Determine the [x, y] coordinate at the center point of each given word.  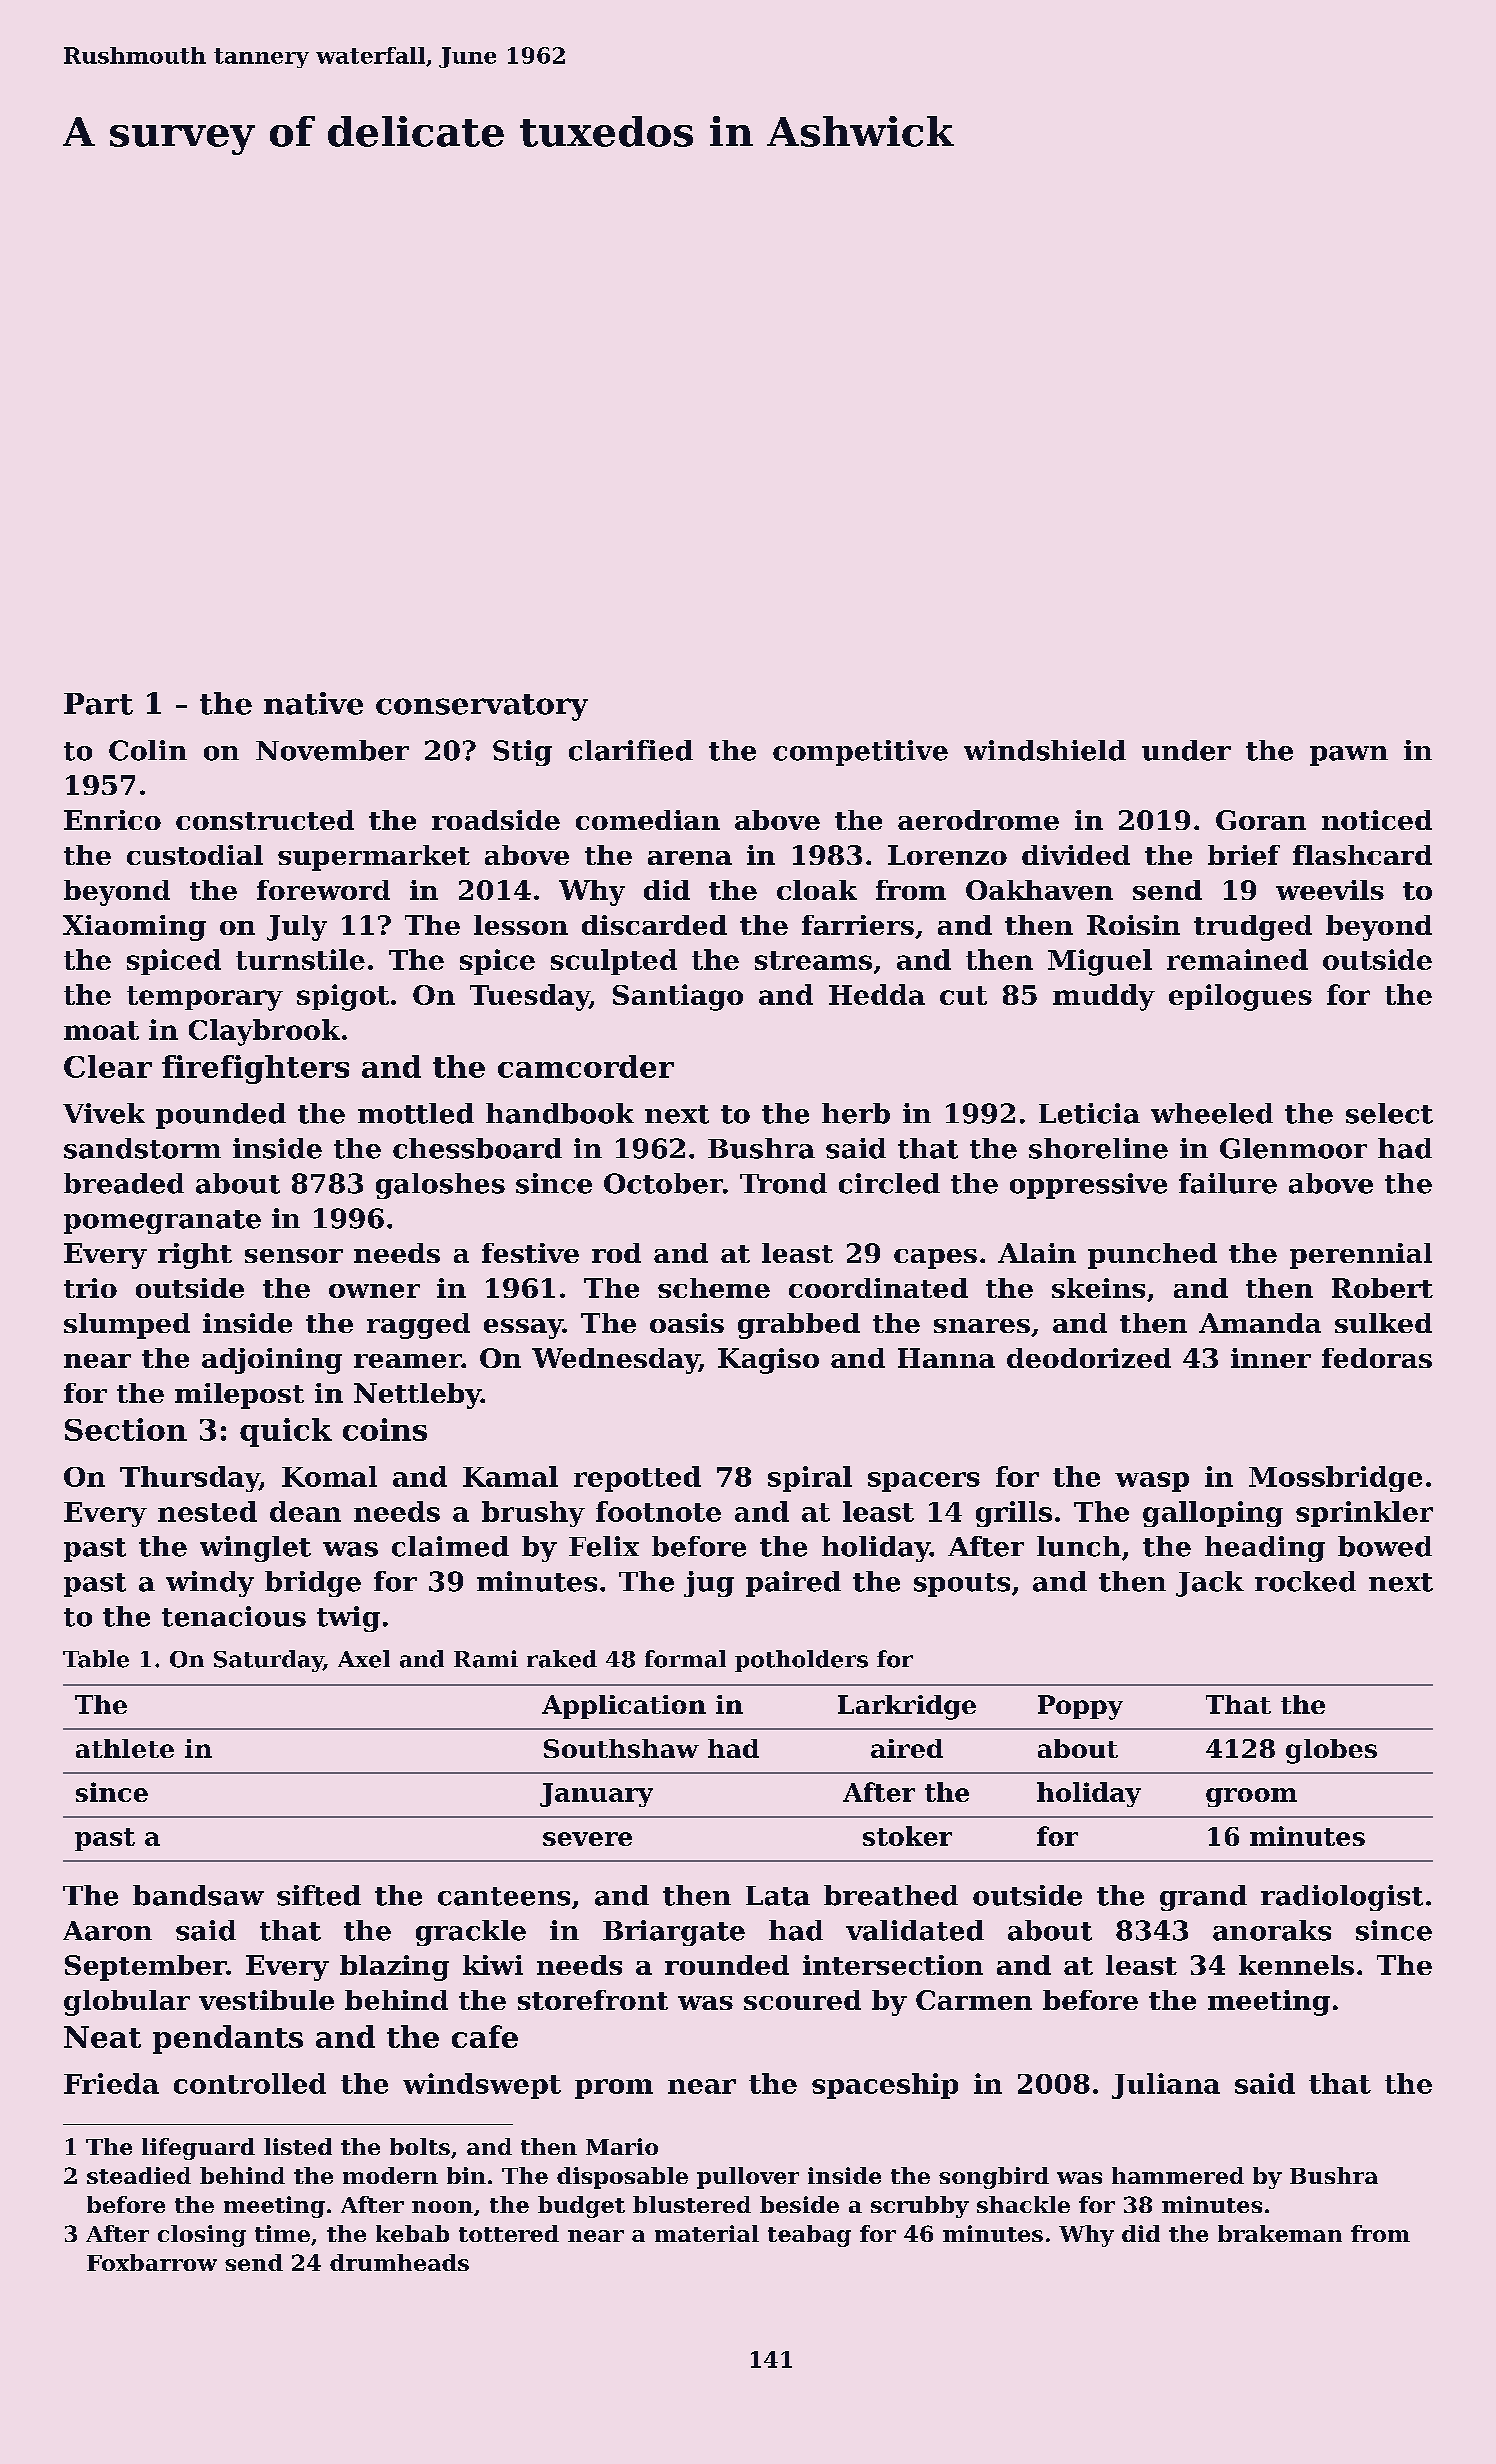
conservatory [482, 707]
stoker [907, 1836]
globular [127, 2003]
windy [210, 1584]
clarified [631, 750]
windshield [1045, 750]
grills [1014, 1514]
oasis [687, 1323]
